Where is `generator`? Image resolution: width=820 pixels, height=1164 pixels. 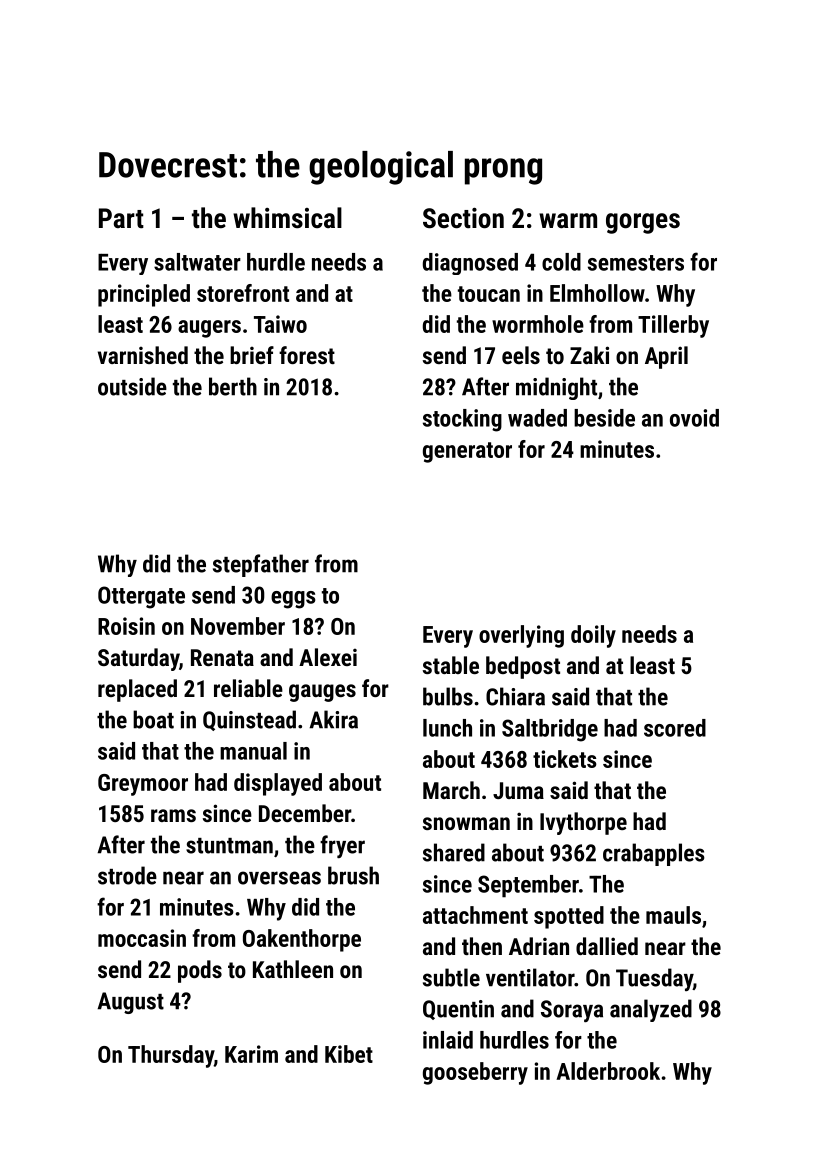
generator is located at coordinates (467, 452).
